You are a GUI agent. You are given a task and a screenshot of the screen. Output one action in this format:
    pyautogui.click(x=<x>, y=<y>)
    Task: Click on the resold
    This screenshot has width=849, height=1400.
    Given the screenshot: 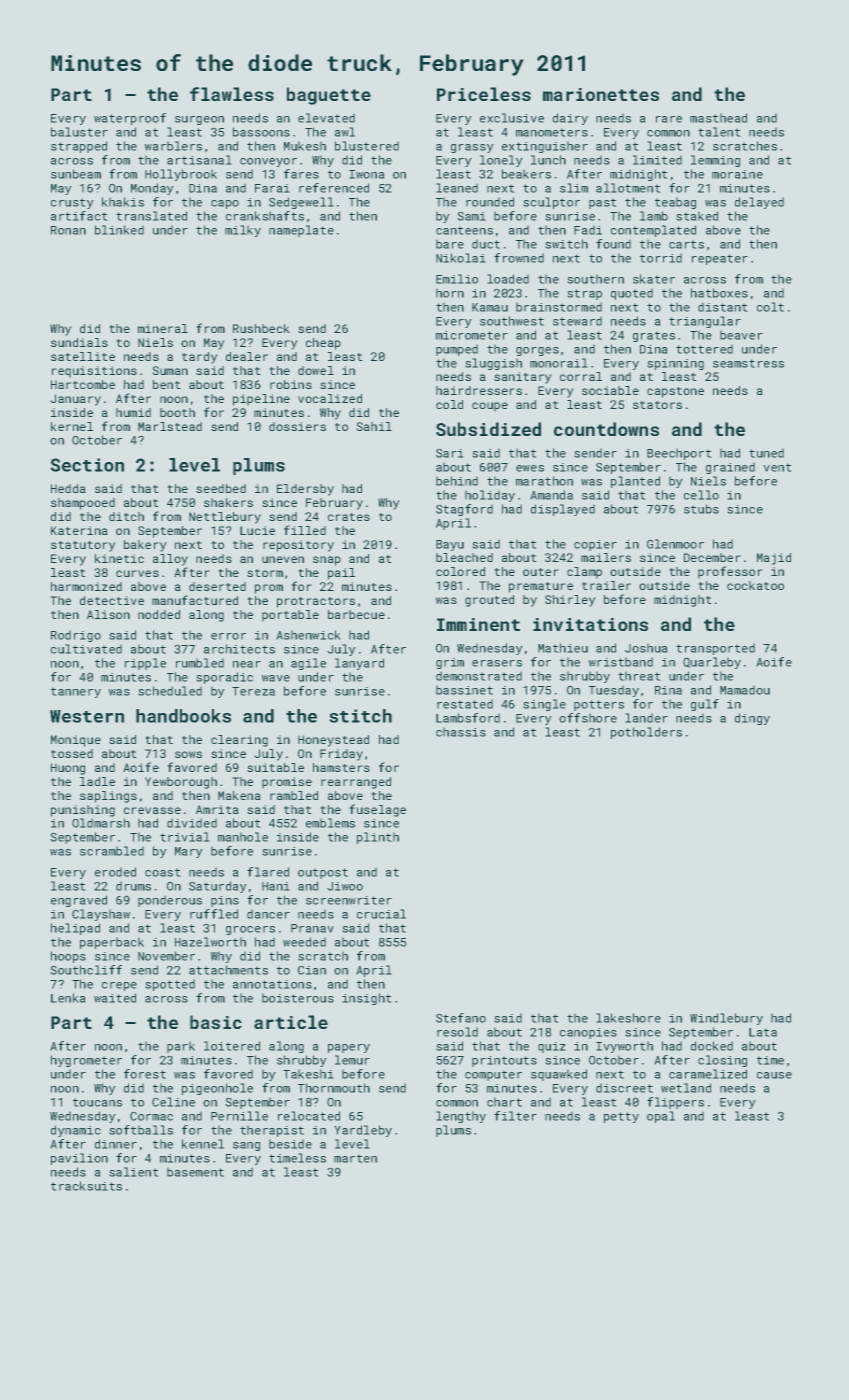 What is the action you would take?
    pyautogui.click(x=457, y=1032)
